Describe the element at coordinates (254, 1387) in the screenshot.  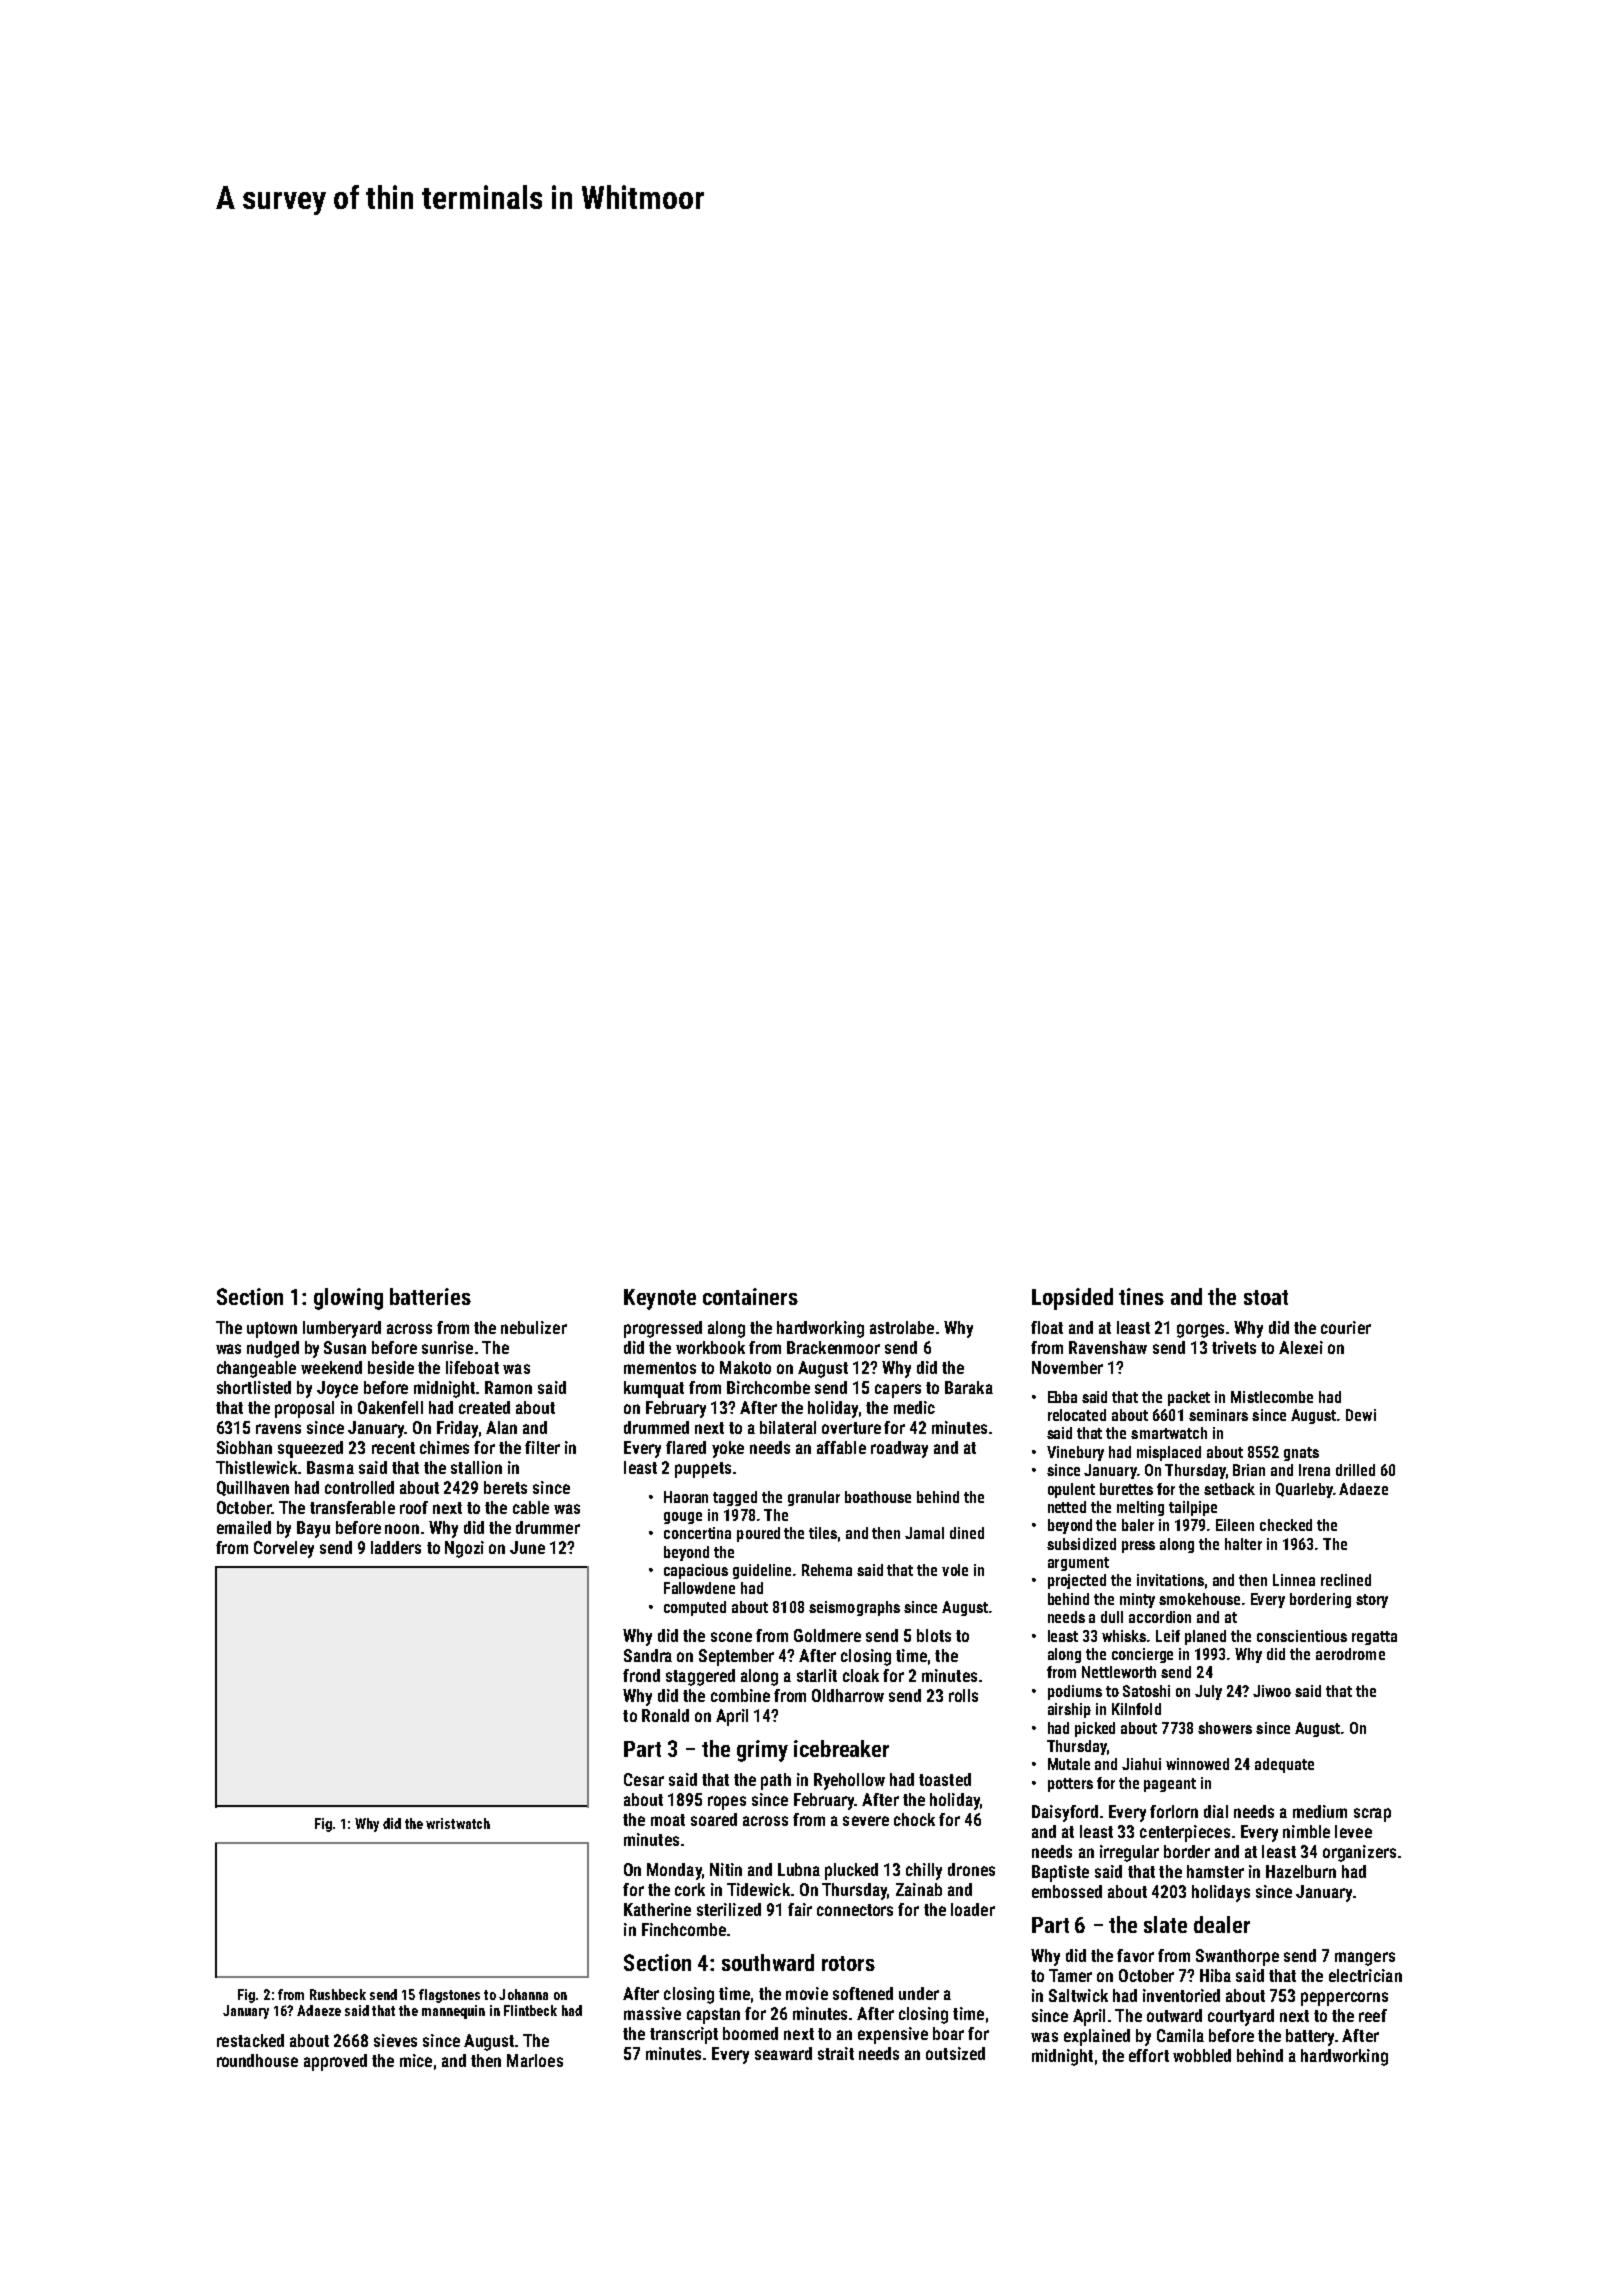
I see `shortlisted` at that location.
